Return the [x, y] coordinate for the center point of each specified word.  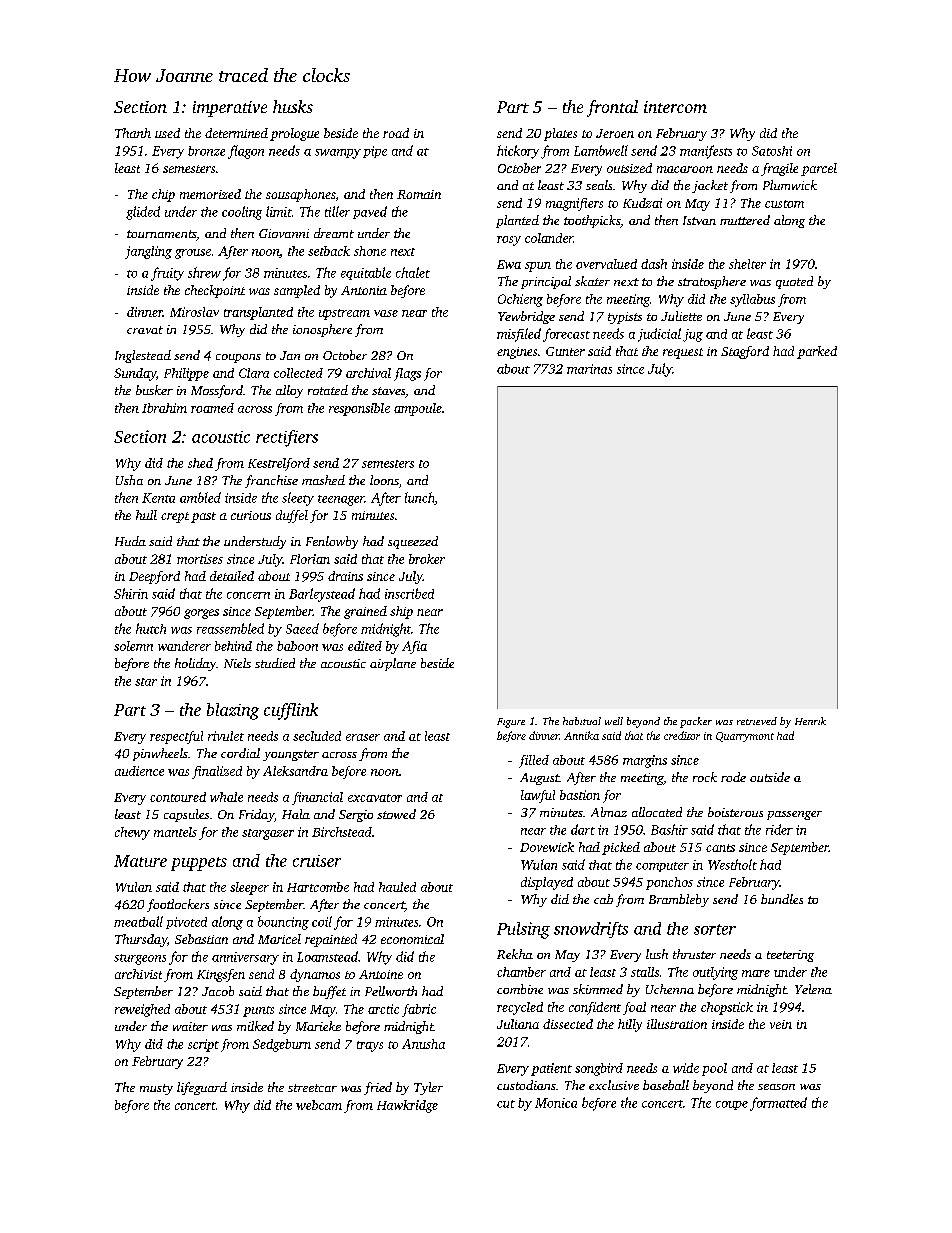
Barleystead [322, 595]
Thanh [133, 133]
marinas [589, 369]
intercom [675, 107]
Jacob [218, 991]
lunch [420, 498]
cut [506, 1104]
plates [560, 134]
